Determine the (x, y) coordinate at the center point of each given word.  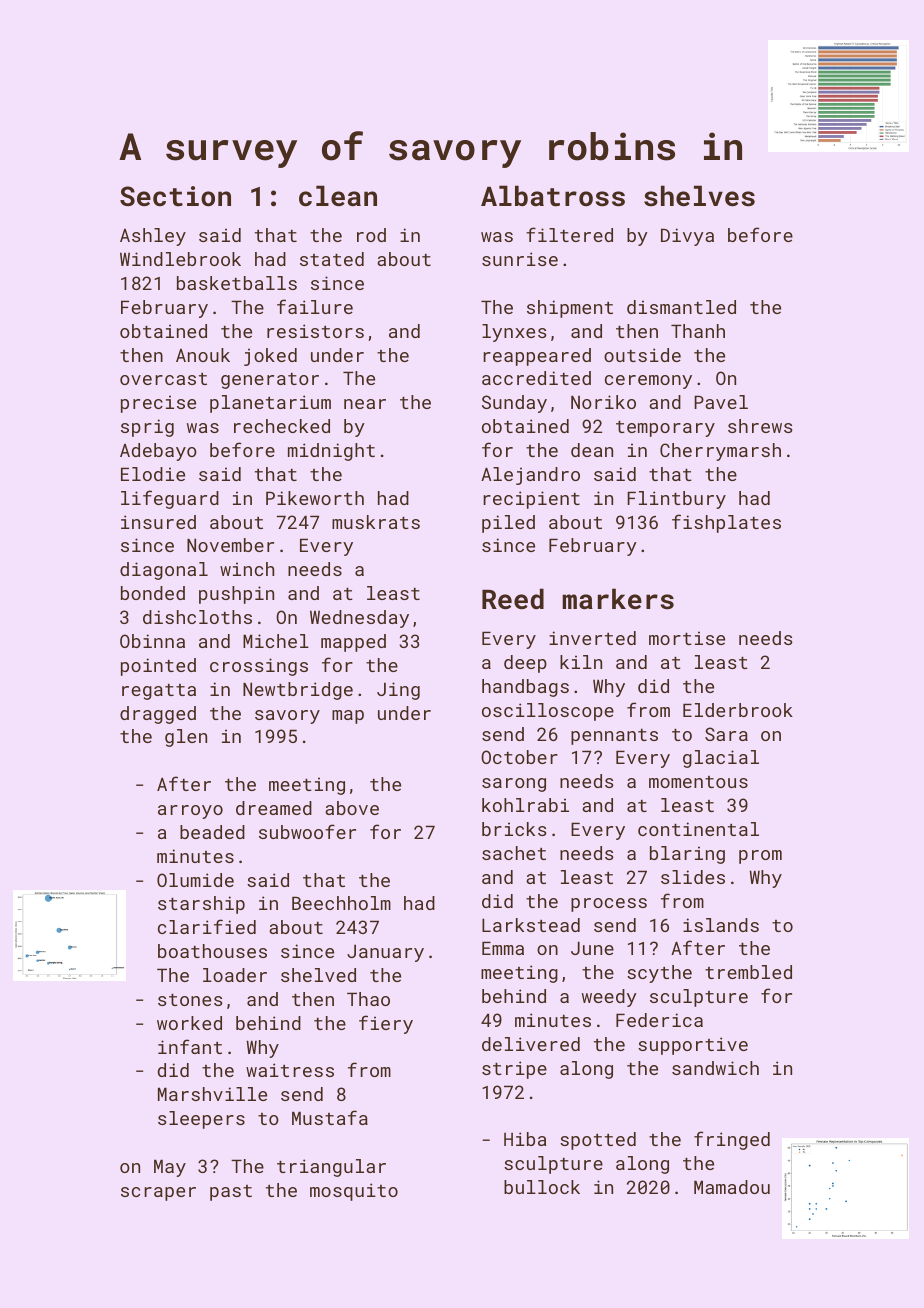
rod (371, 235)
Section (175, 196)
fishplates (726, 523)
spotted (598, 1141)
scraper (158, 1194)
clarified (207, 926)
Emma (503, 948)
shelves (699, 196)
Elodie (153, 474)
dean (592, 450)
